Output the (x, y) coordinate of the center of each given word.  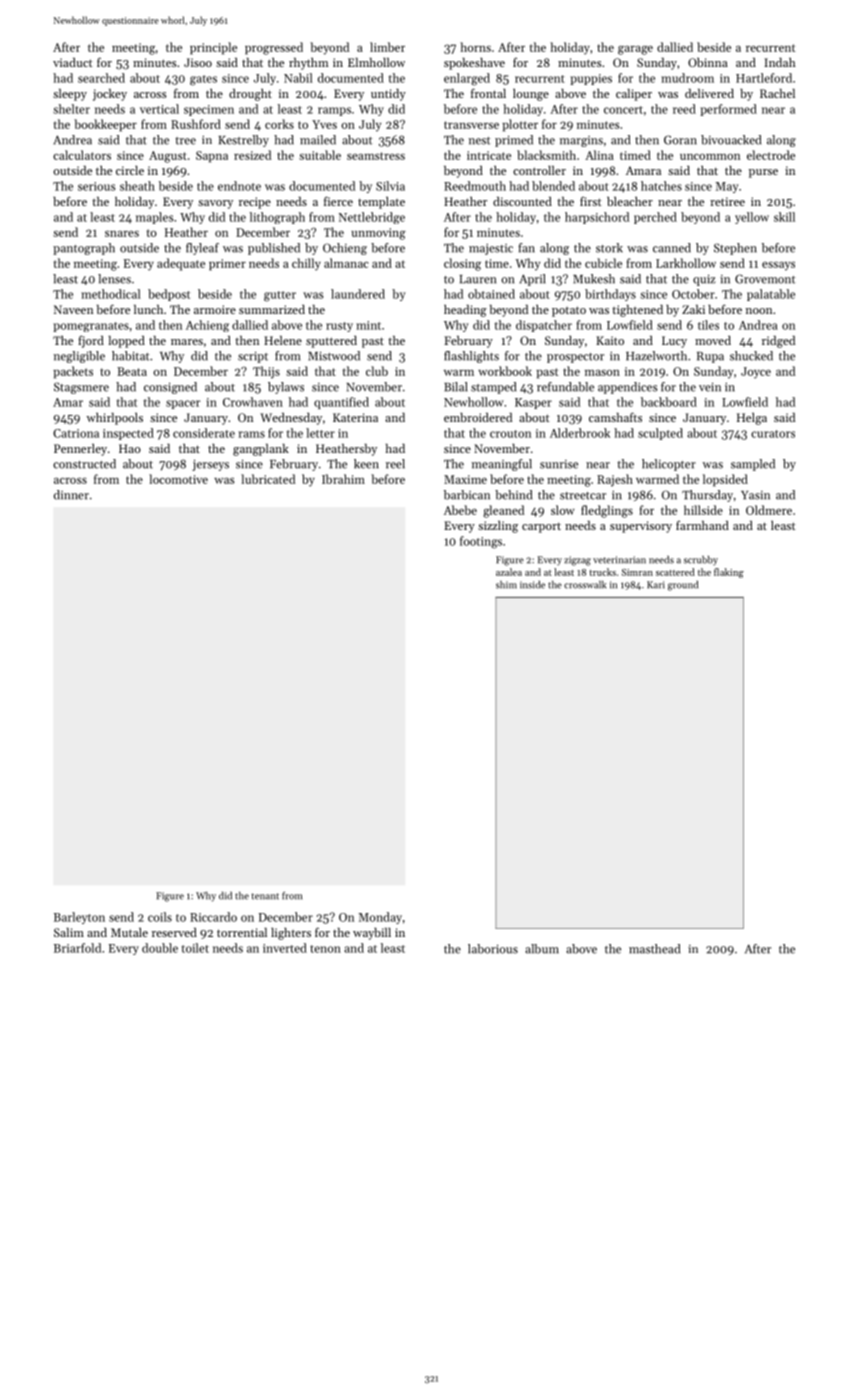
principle (213, 48)
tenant (265, 896)
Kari (656, 585)
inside (532, 585)
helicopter (669, 465)
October (693, 294)
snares (122, 234)
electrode (771, 155)
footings (481, 542)
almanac (346, 263)
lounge (531, 95)
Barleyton (79, 918)
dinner (71, 495)
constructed (84, 464)
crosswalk (585, 585)
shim (506, 585)
